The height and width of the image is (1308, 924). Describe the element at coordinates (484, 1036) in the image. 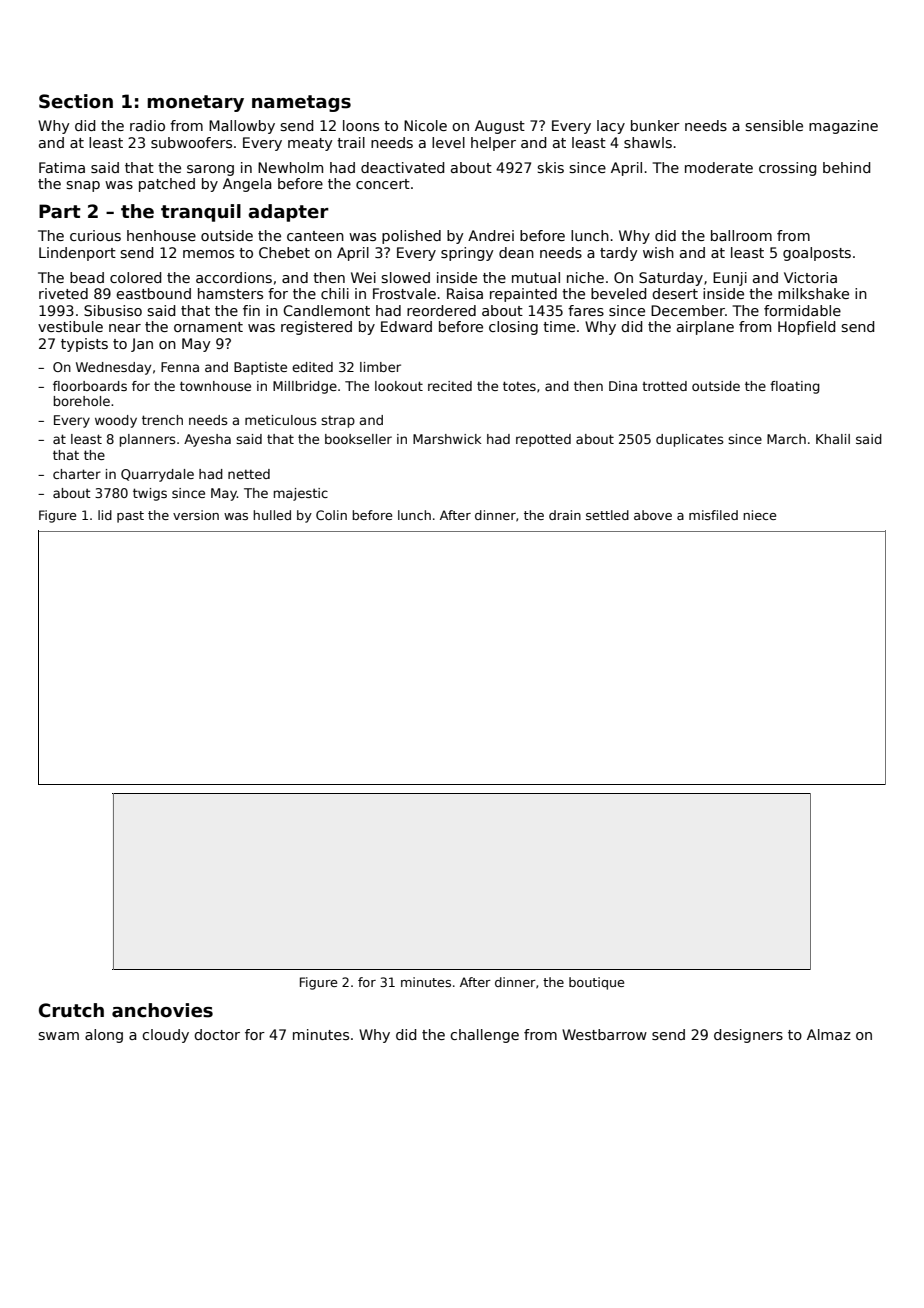

I see `challenge` at that location.
